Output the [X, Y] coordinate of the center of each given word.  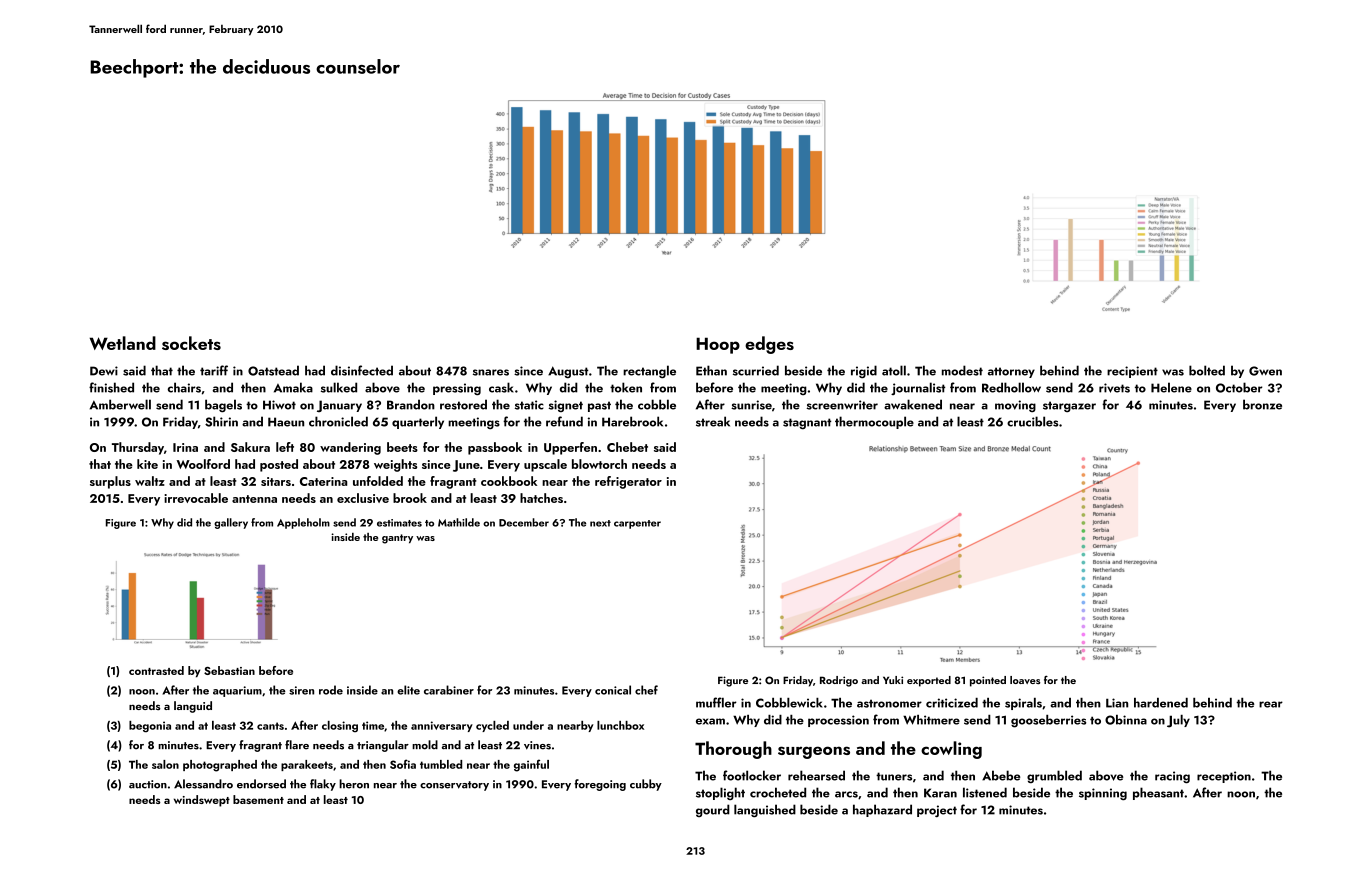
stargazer [1069, 406]
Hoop [718, 345]
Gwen [1265, 371]
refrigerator [628, 482]
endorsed [261, 784]
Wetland [123, 343]
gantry [397, 539]
